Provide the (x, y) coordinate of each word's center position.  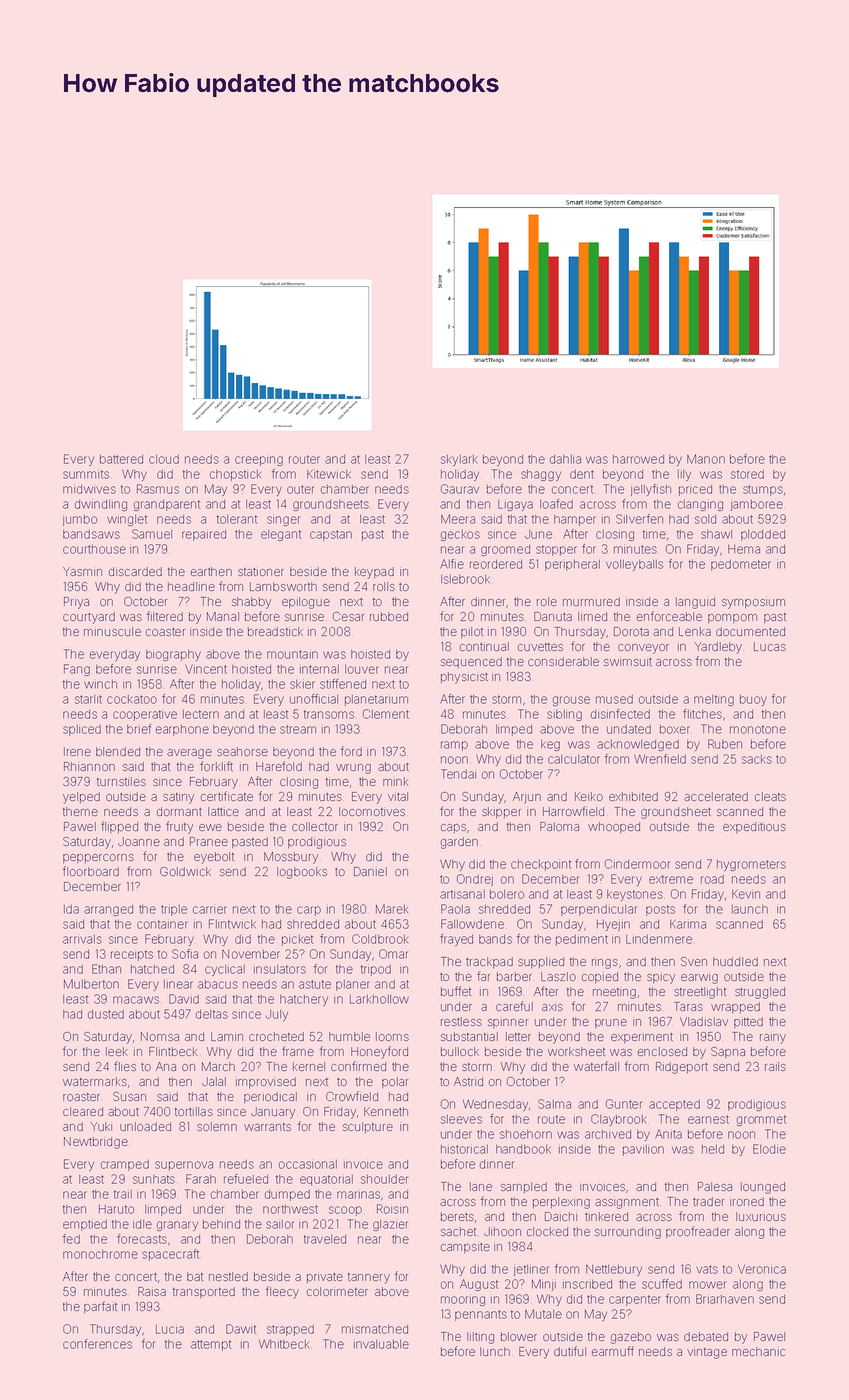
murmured (591, 601)
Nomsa (160, 1036)
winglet (127, 520)
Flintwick (232, 924)
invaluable (381, 1344)
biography (173, 655)
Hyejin (613, 925)
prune (611, 1023)
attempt (211, 1345)
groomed (505, 550)
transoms (329, 714)
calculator (574, 759)
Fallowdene (472, 924)
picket (297, 940)
